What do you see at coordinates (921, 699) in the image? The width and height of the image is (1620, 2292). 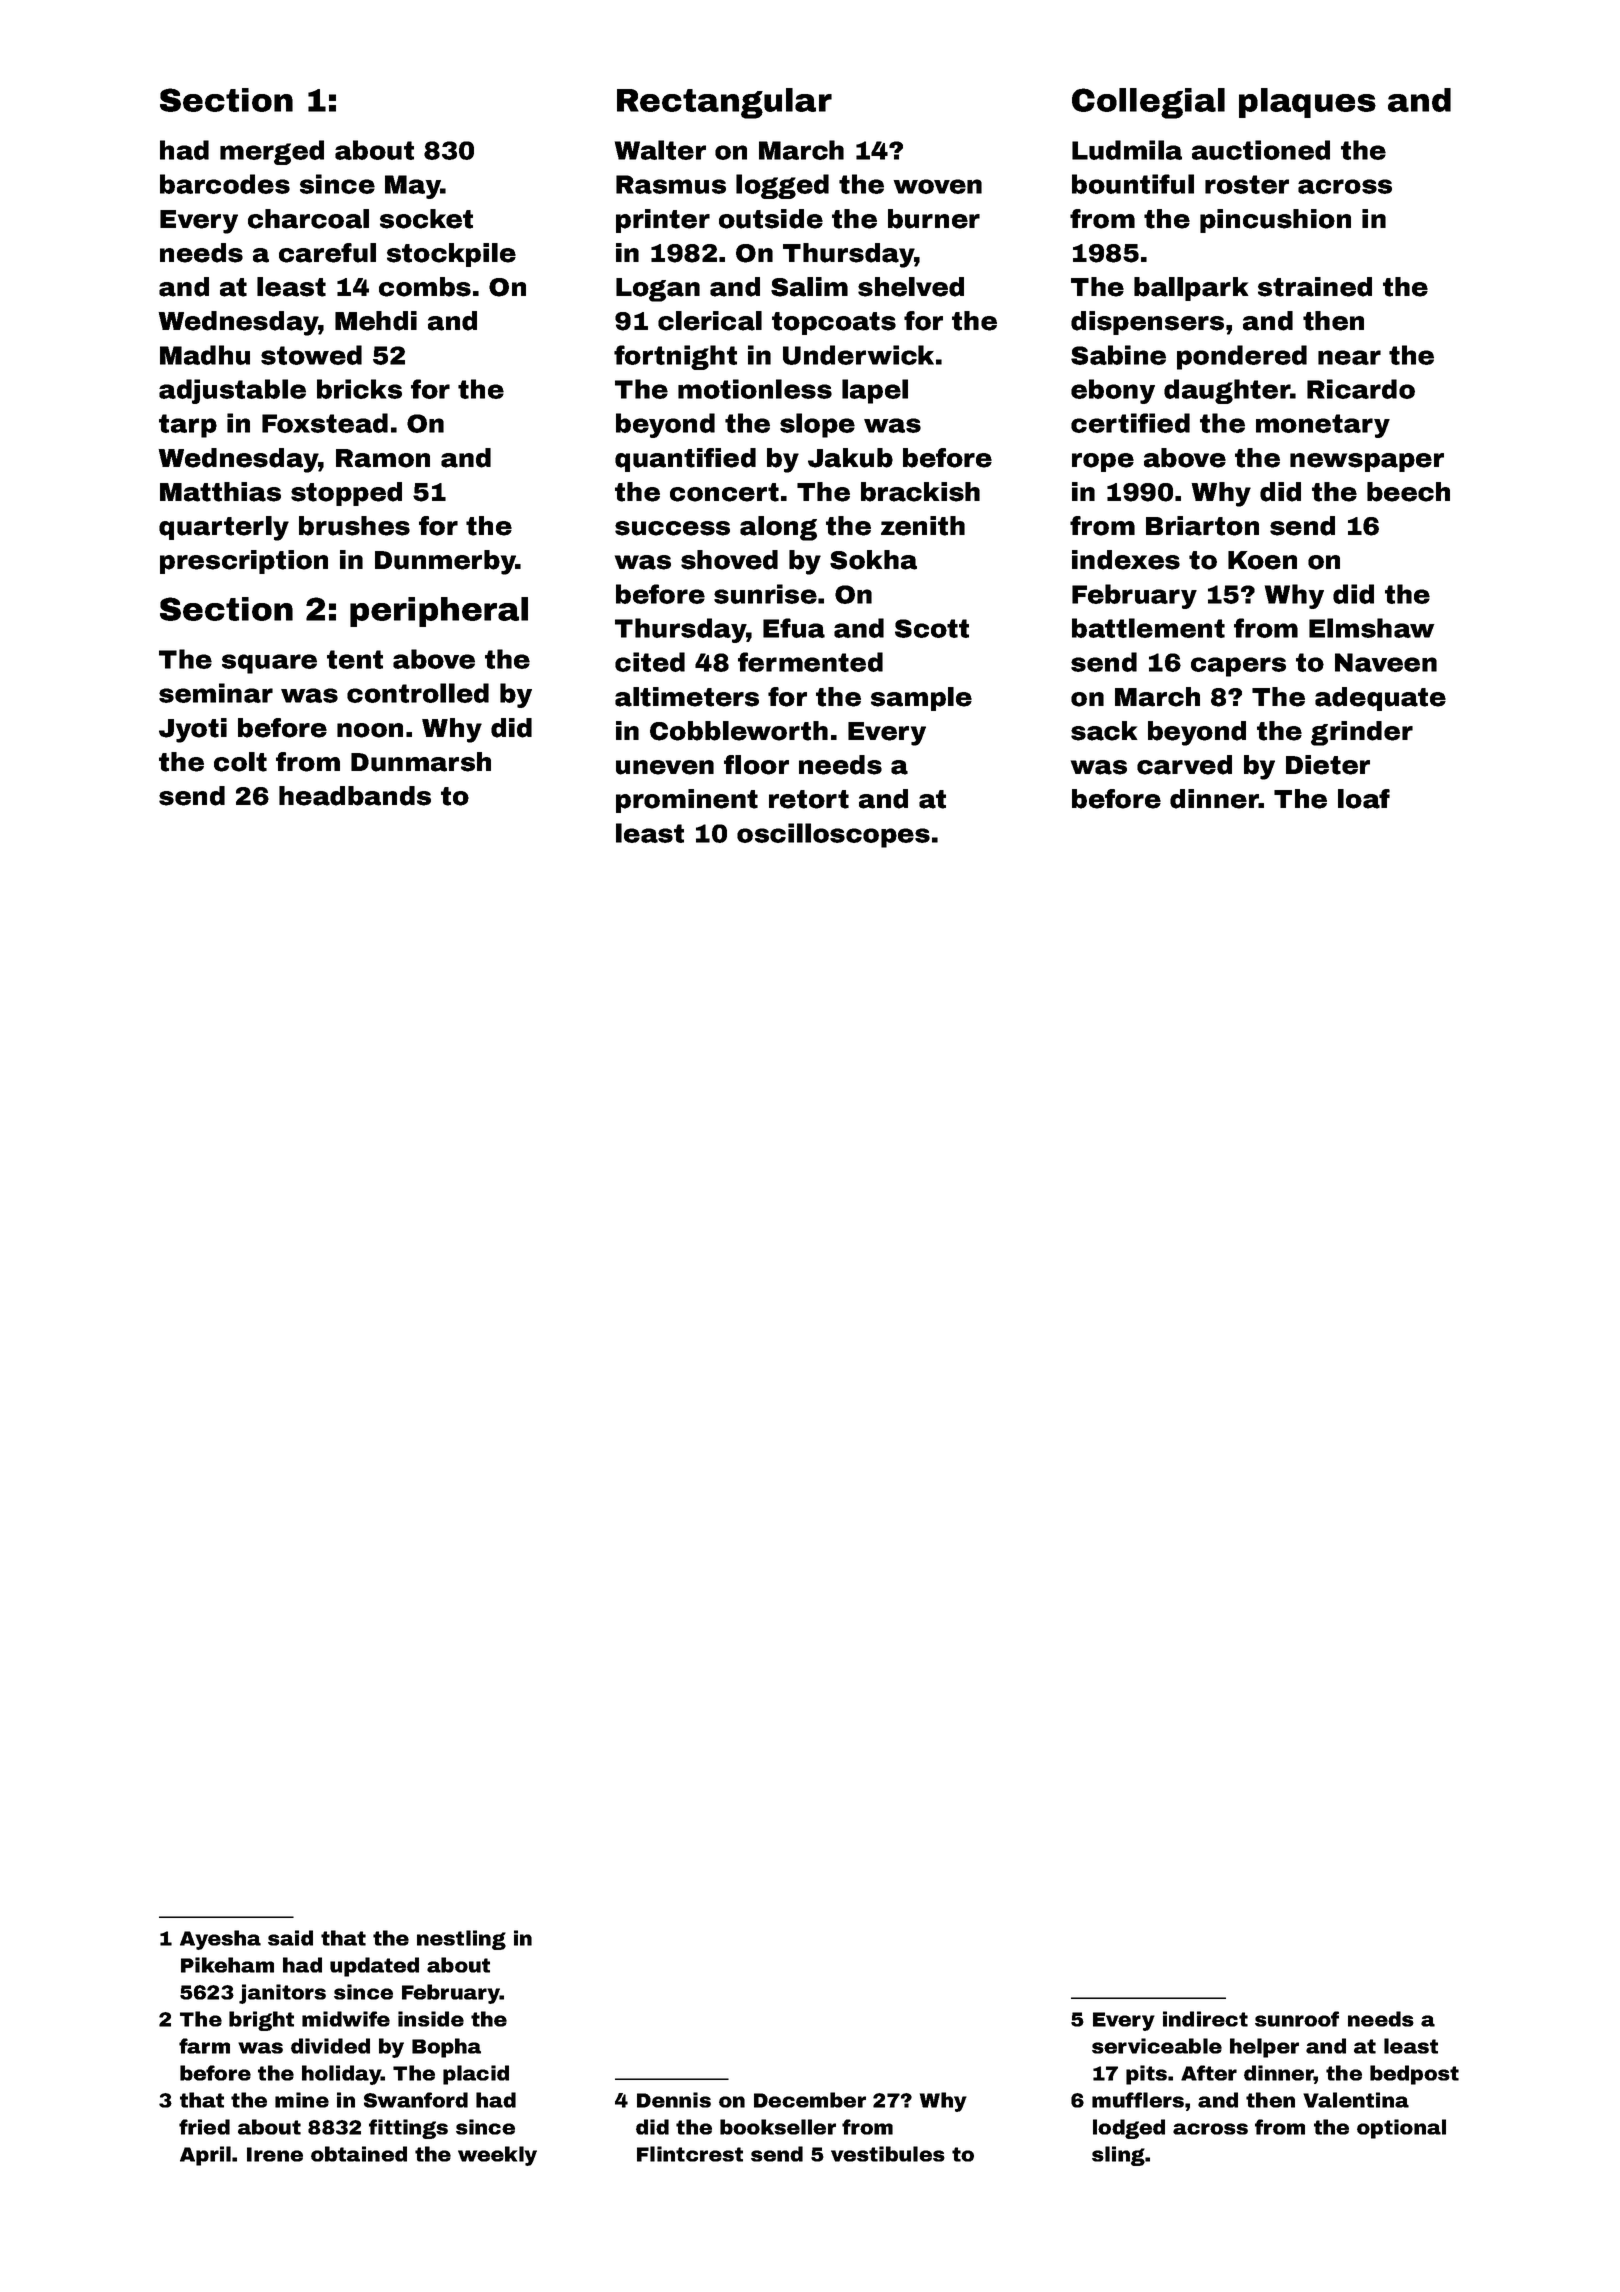 I see `sample` at bounding box center [921, 699].
